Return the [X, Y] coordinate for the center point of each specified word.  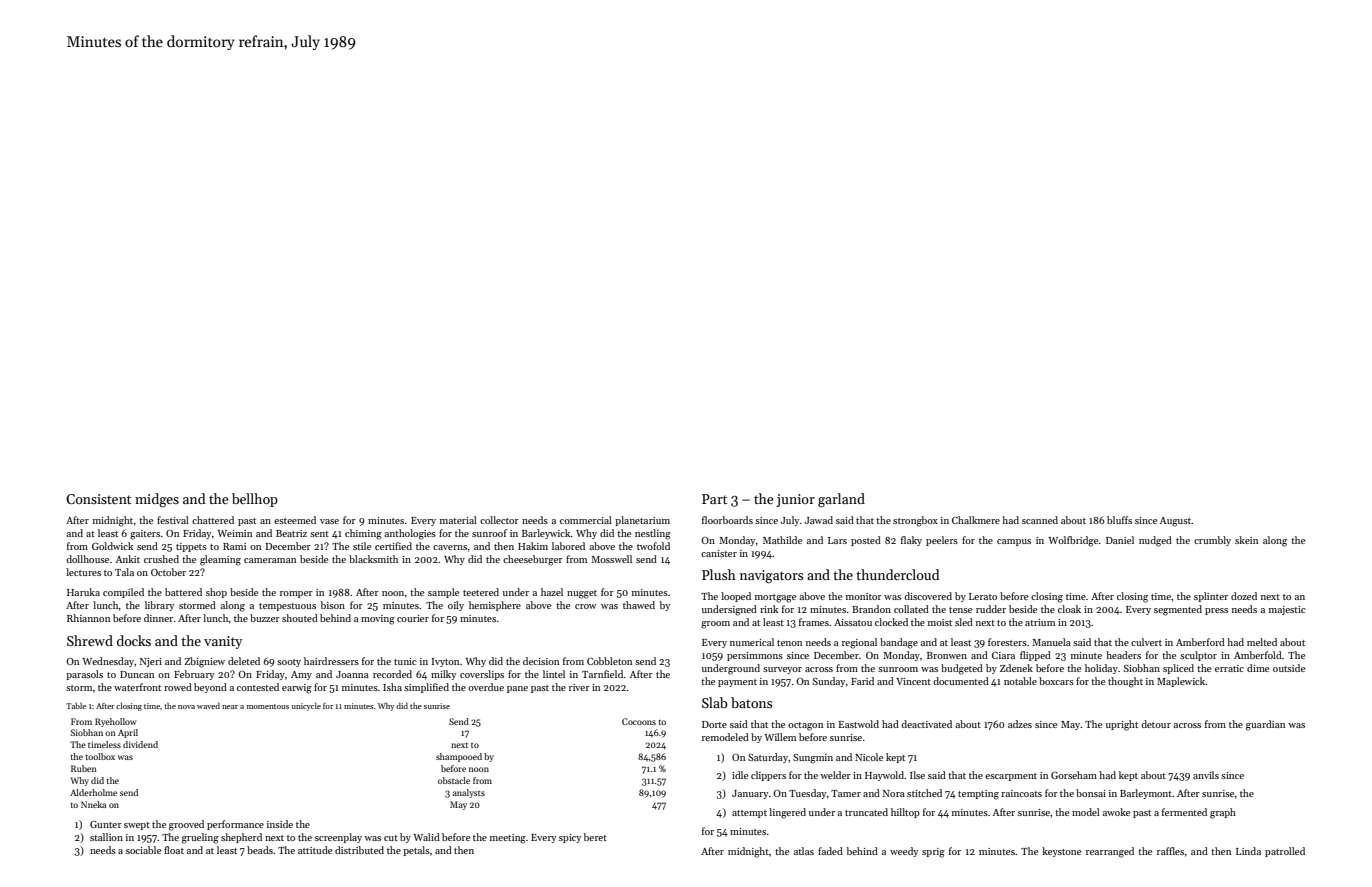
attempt [749, 814]
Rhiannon [88, 618]
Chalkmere [976, 520]
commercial [586, 520]
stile [362, 546]
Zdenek [1016, 668]
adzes [1020, 724]
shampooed [459, 757]
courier [413, 618]
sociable [143, 850]
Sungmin [813, 759]
